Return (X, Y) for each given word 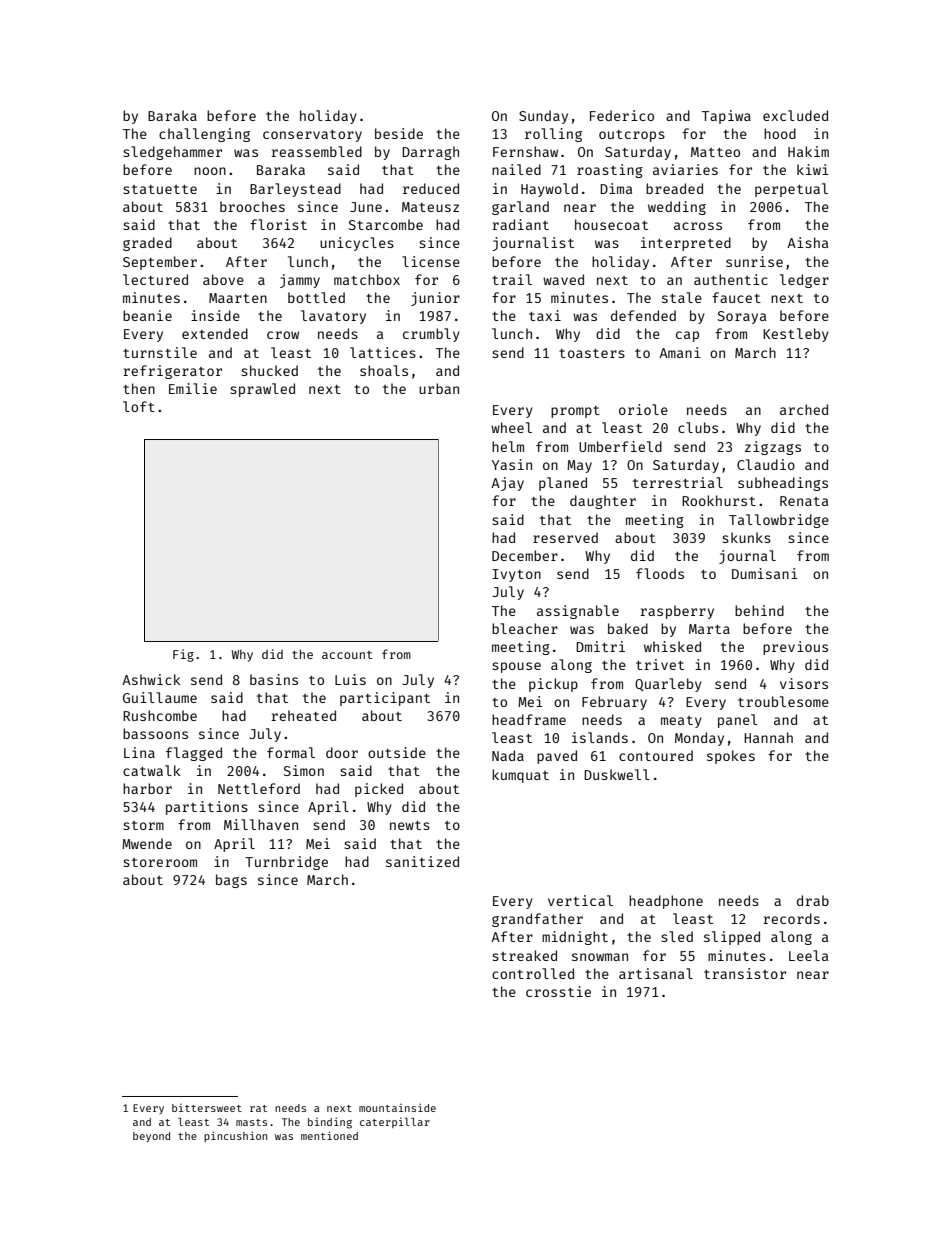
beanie (147, 315)
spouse (516, 667)
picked (379, 790)
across (698, 226)
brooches (252, 206)
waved (563, 279)
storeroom (160, 862)
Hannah (768, 737)
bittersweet (207, 1108)
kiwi (813, 169)
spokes (731, 757)
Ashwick (151, 679)
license (431, 261)
